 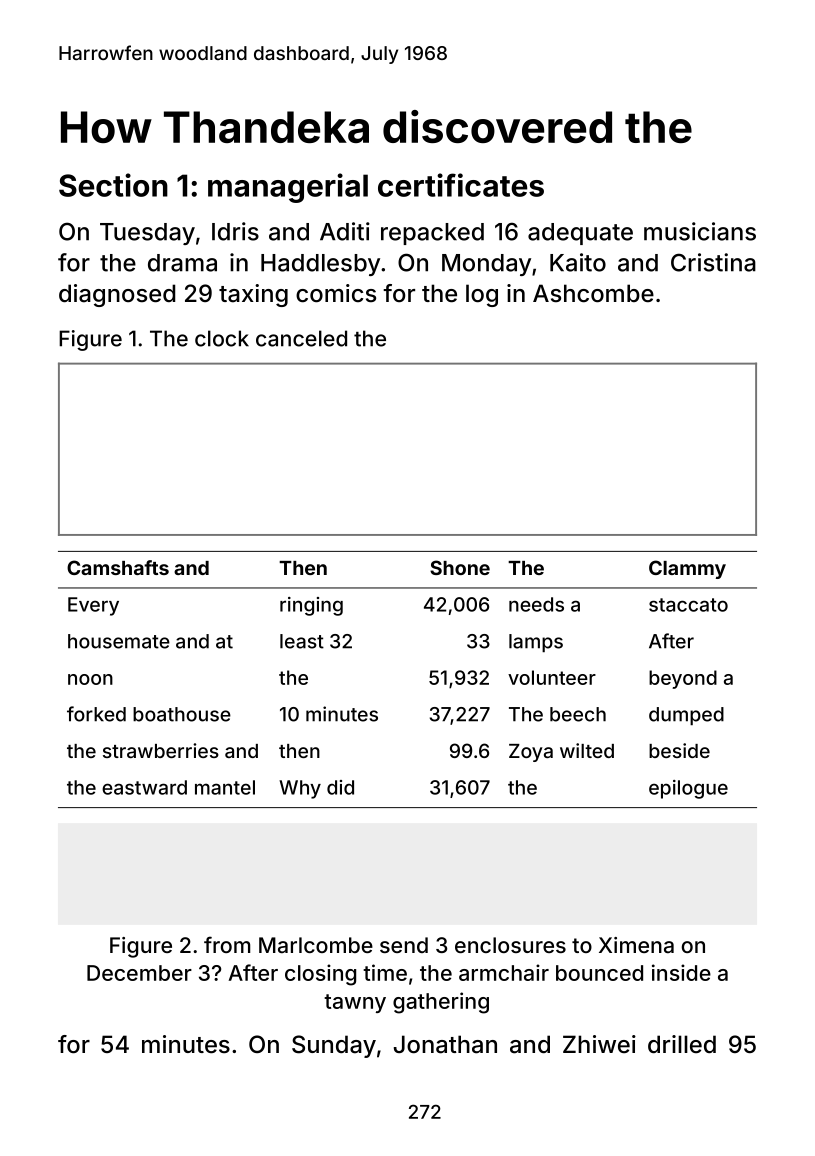 What do you see at coordinates (253, 295) in the page?
I see `taxing` at bounding box center [253, 295].
